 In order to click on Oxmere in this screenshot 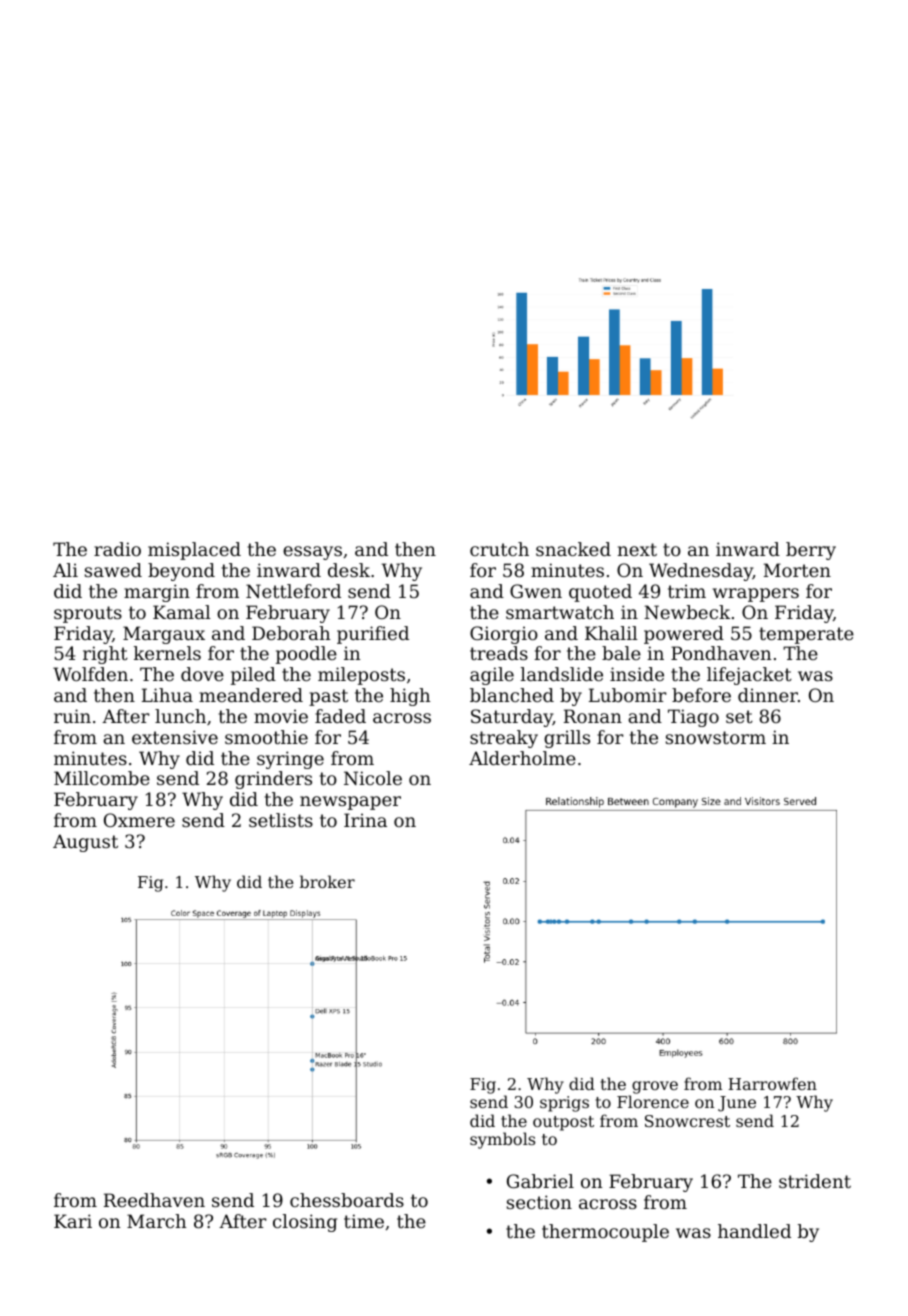, I will do `click(139, 820)`.
